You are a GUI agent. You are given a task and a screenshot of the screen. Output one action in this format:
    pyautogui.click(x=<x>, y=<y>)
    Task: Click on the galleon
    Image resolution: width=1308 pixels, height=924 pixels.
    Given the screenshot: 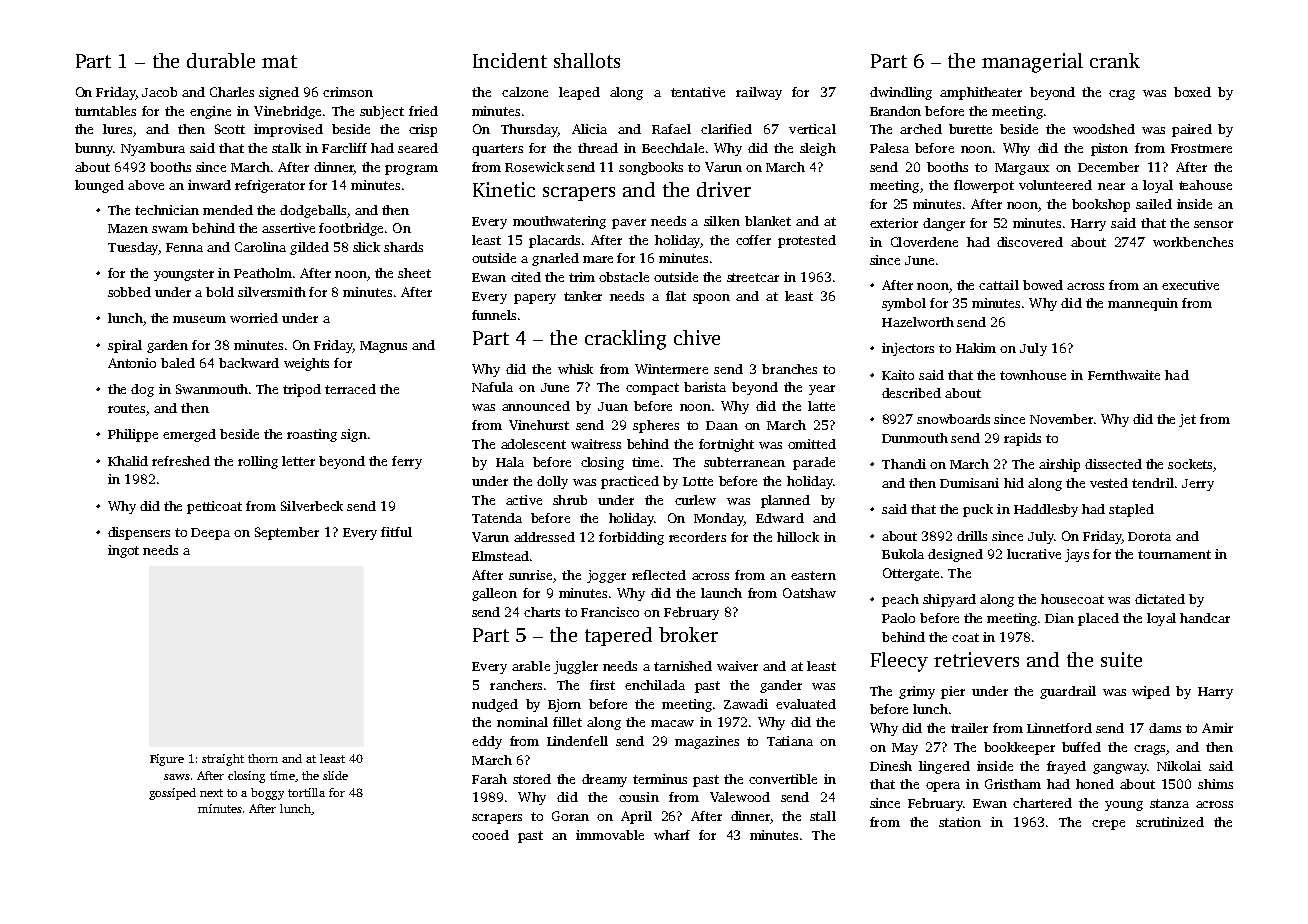 What is the action you would take?
    pyautogui.click(x=494, y=594)
